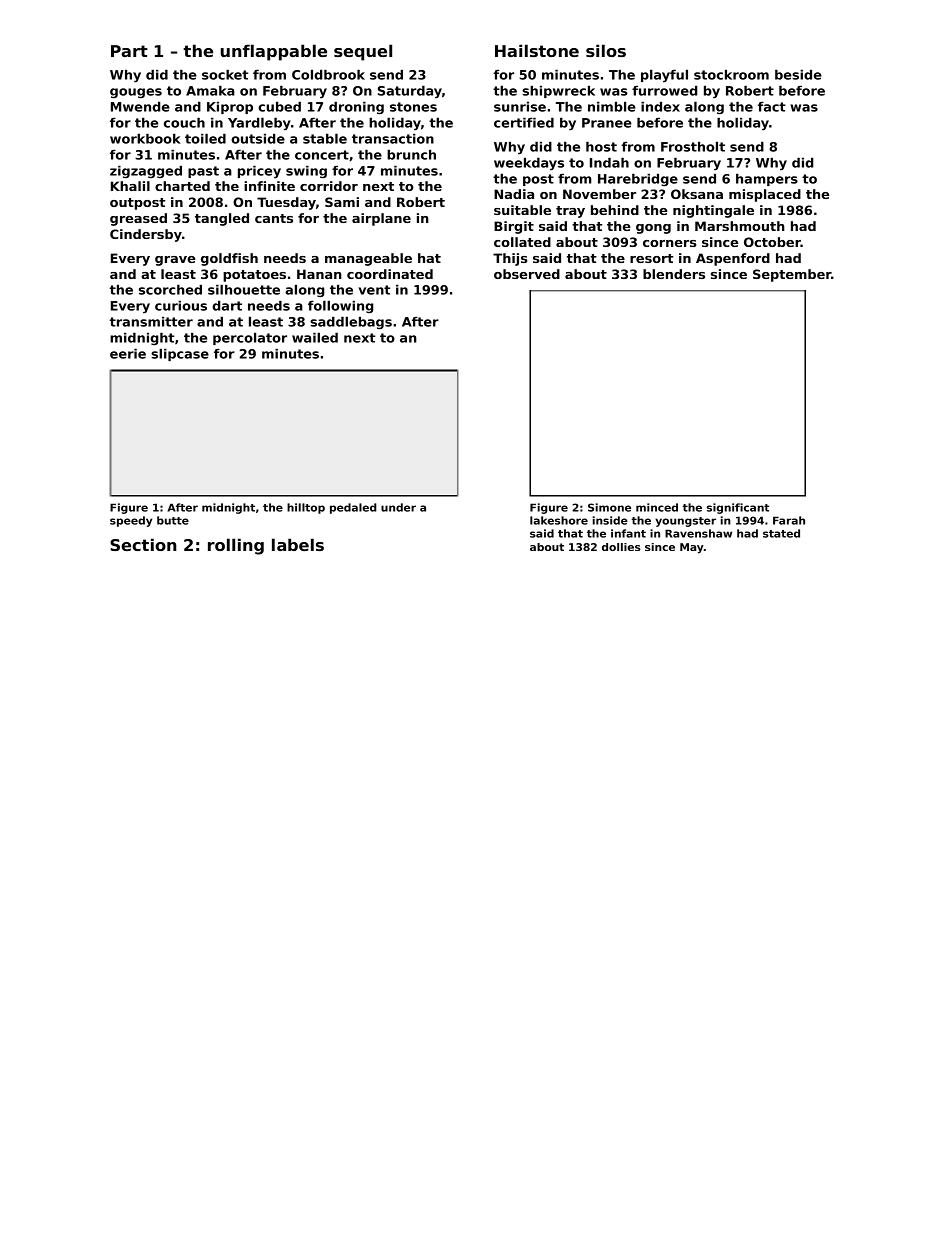 The height and width of the screenshot is (1233, 952). What do you see at coordinates (173, 520) in the screenshot?
I see `butte` at bounding box center [173, 520].
